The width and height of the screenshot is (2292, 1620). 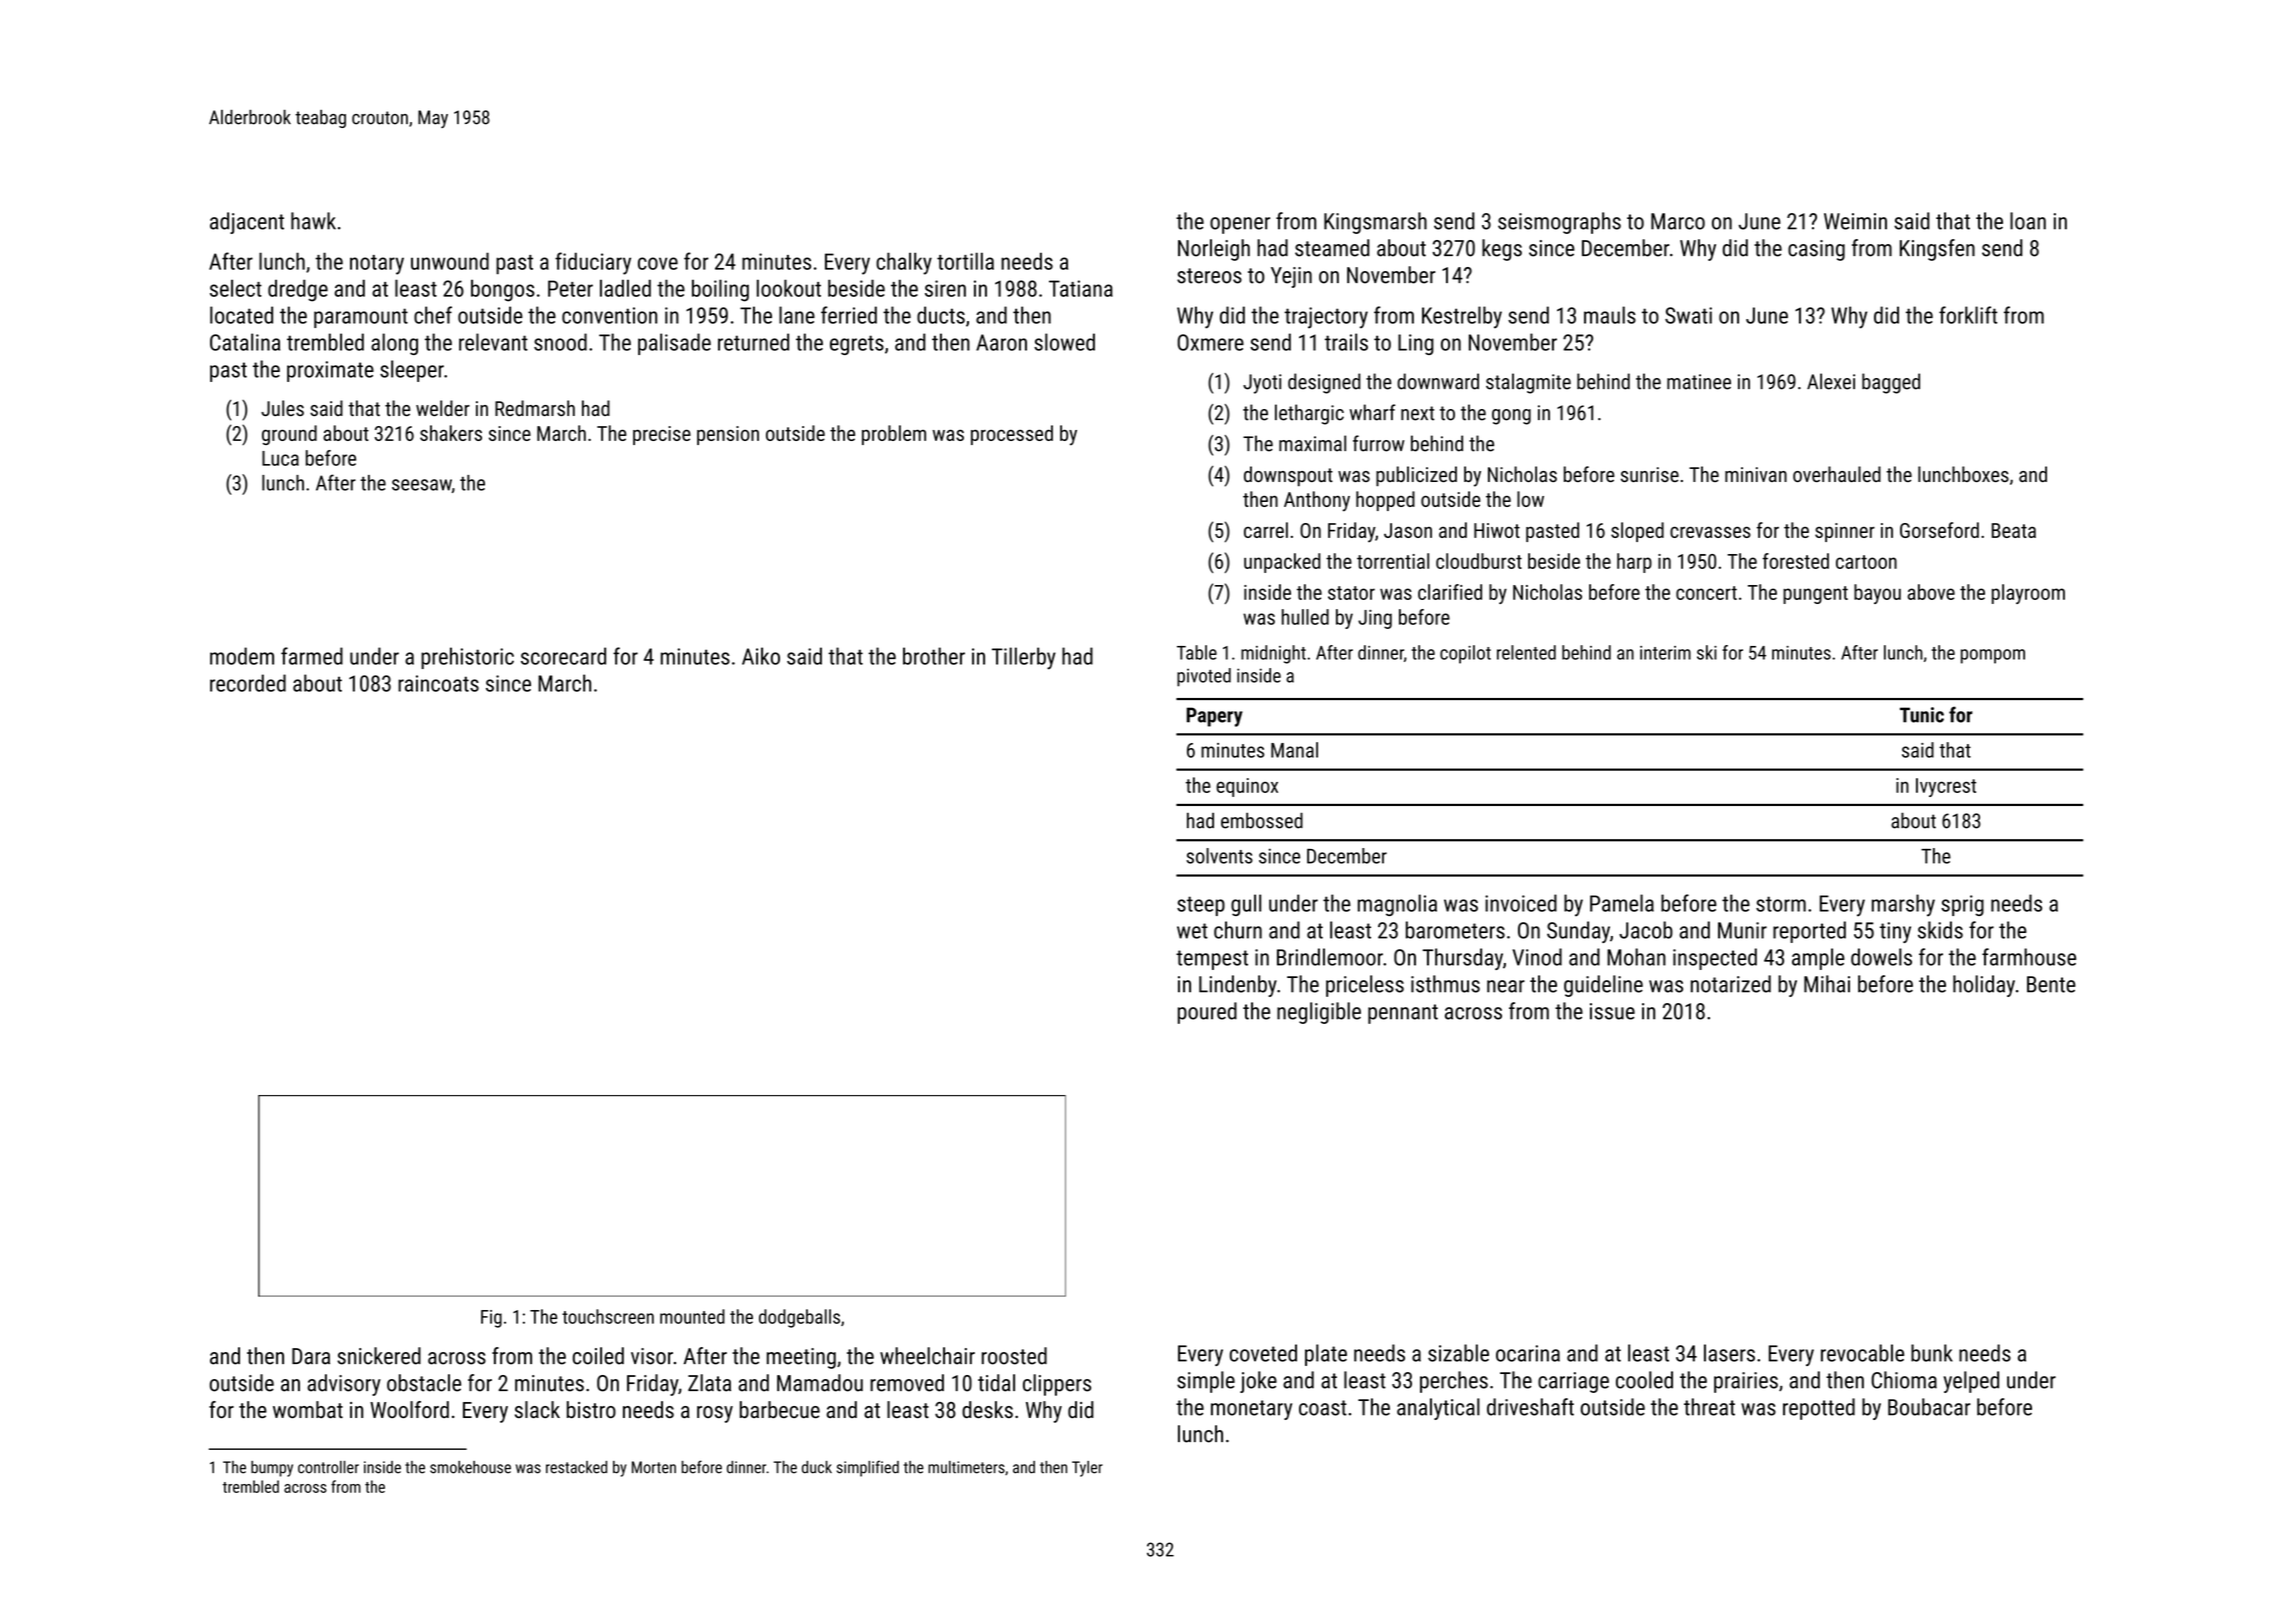 What do you see at coordinates (761, 656) in the screenshot?
I see `Aiko` at bounding box center [761, 656].
